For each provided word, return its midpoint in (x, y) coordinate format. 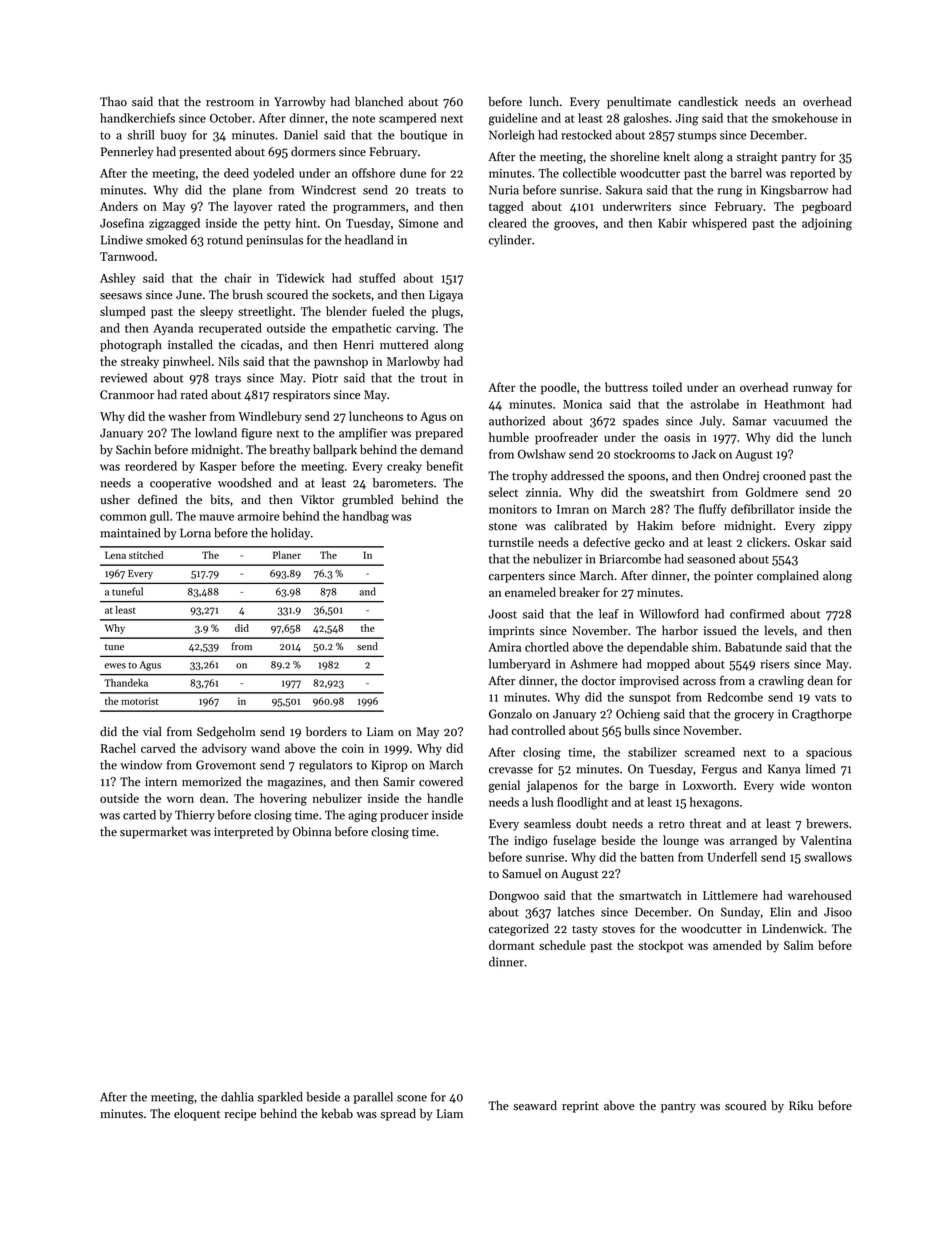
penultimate (639, 102)
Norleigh (512, 136)
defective (606, 542)
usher (115, 499)
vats (825, 698)
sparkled (280, 1098)
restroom (230, 102)
